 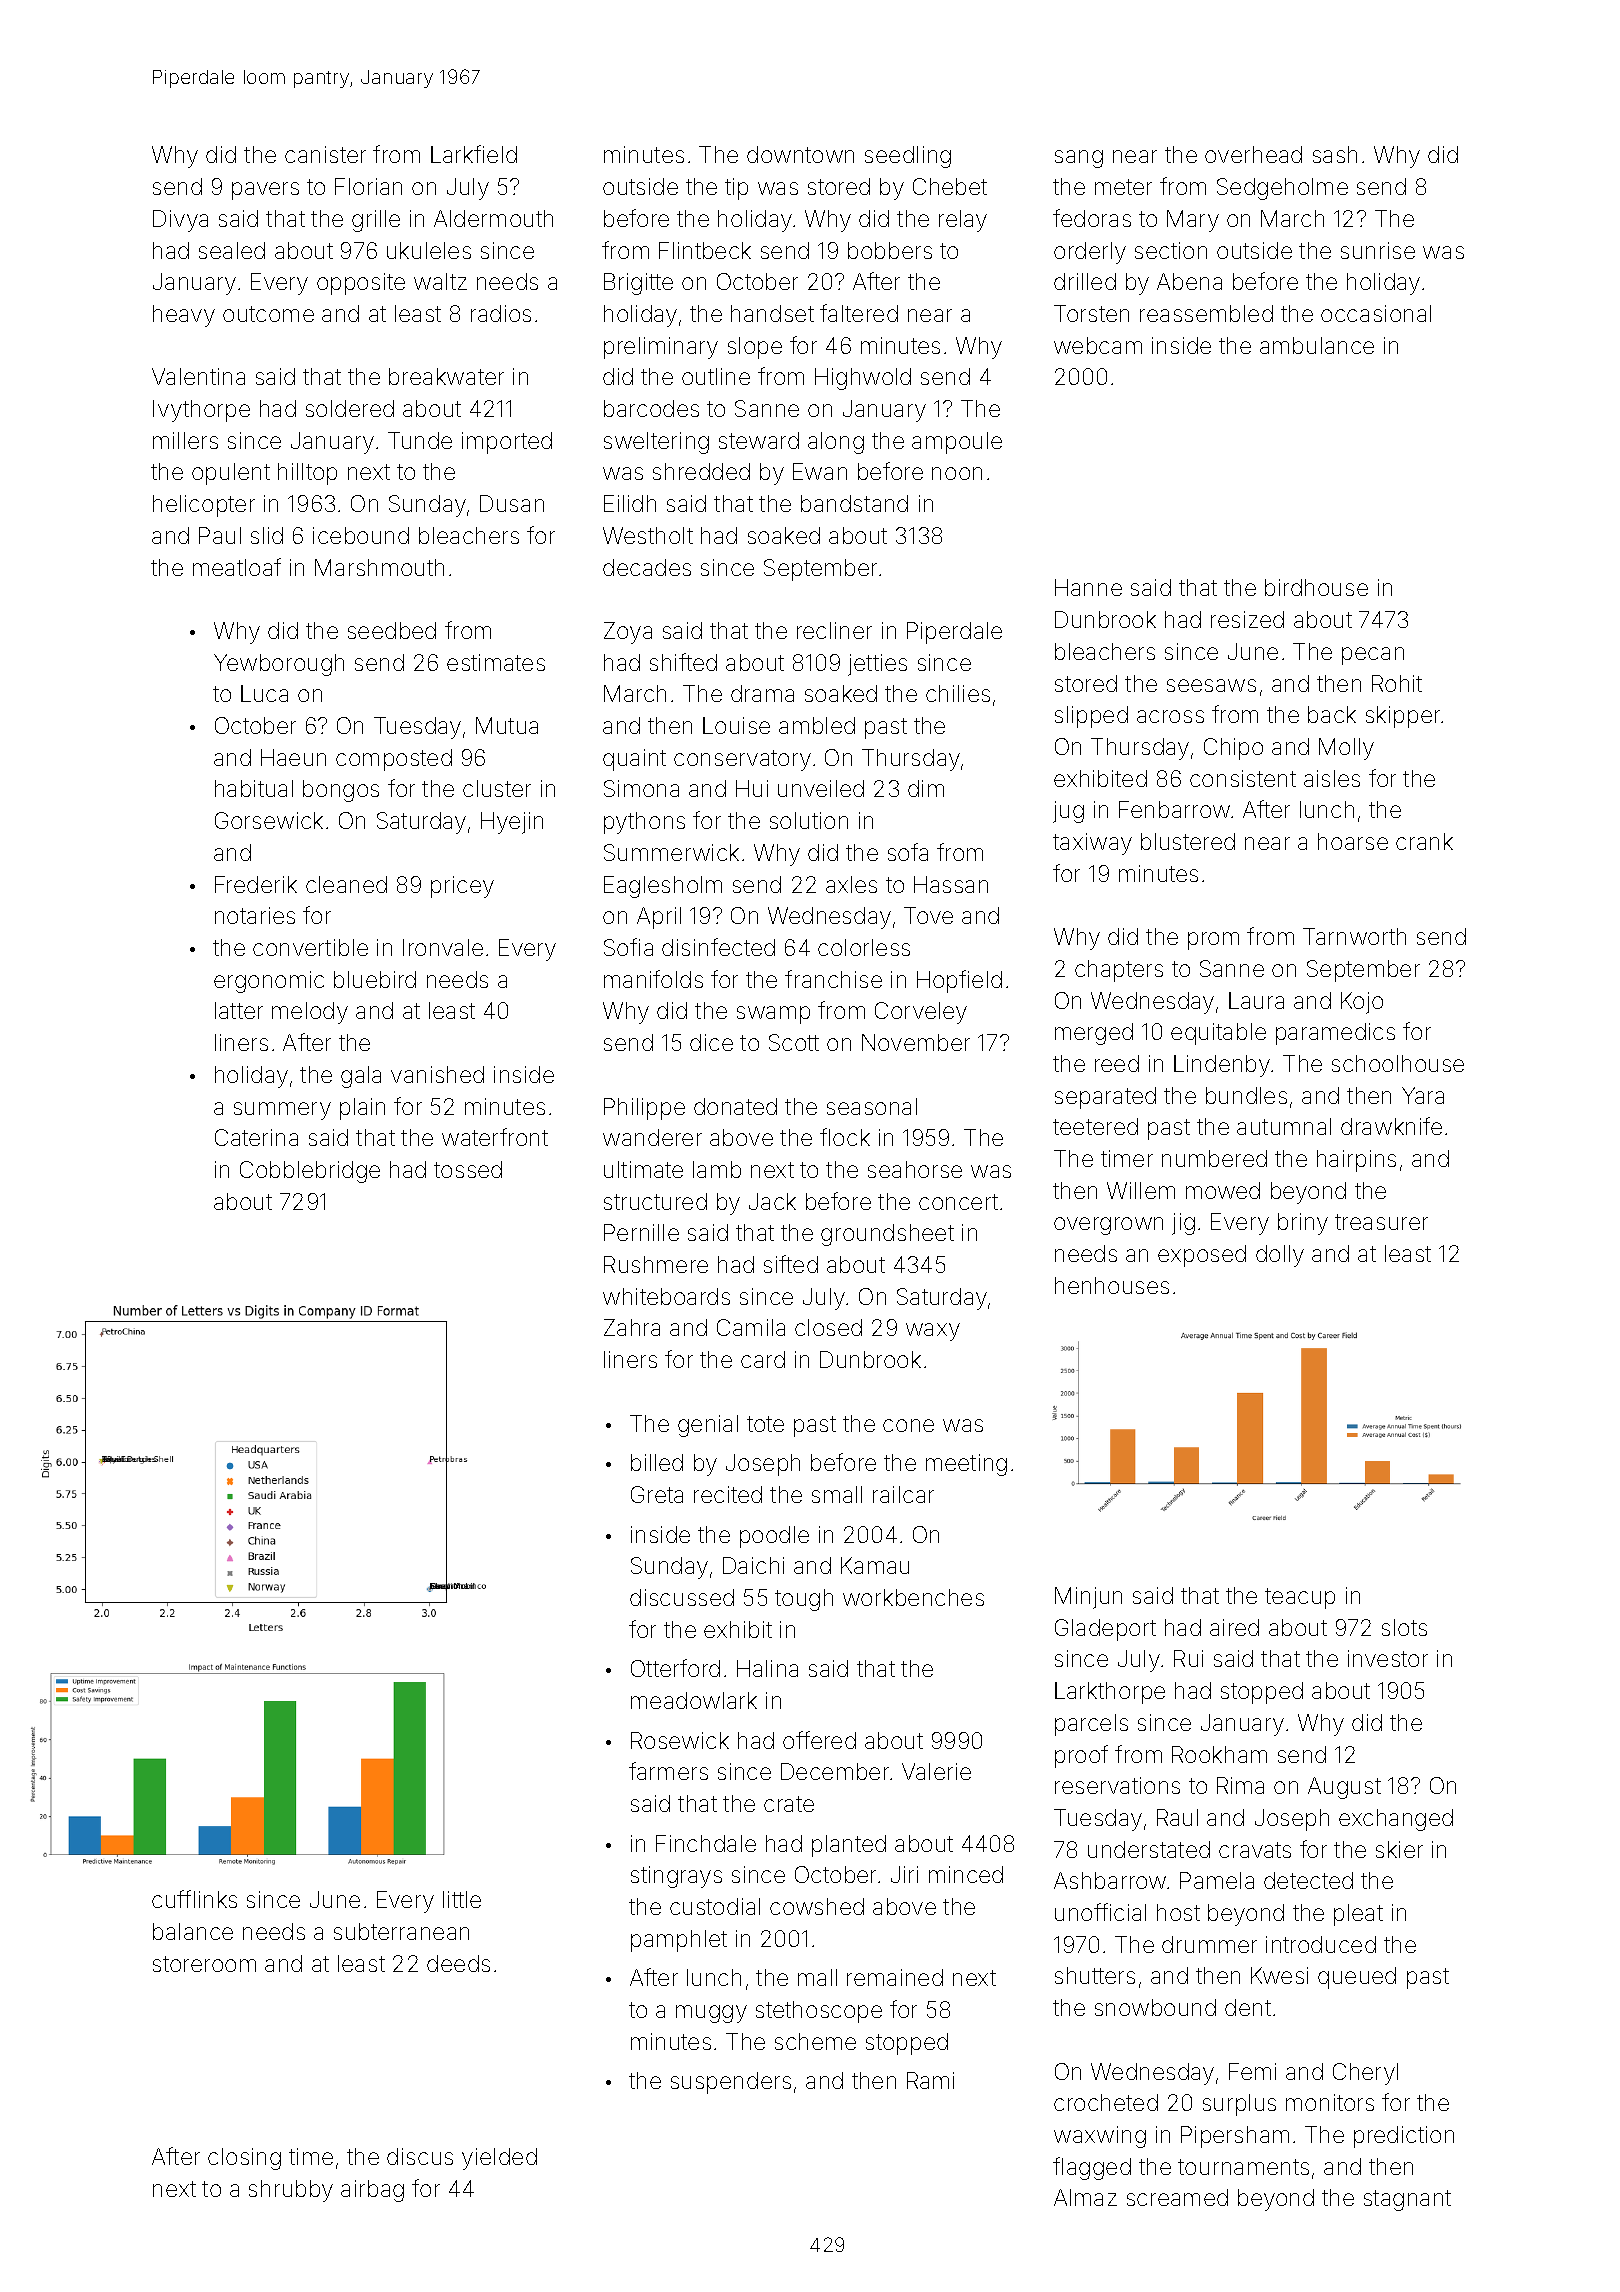 I want to click on henhouses, so click(x=1112, y=1285).
